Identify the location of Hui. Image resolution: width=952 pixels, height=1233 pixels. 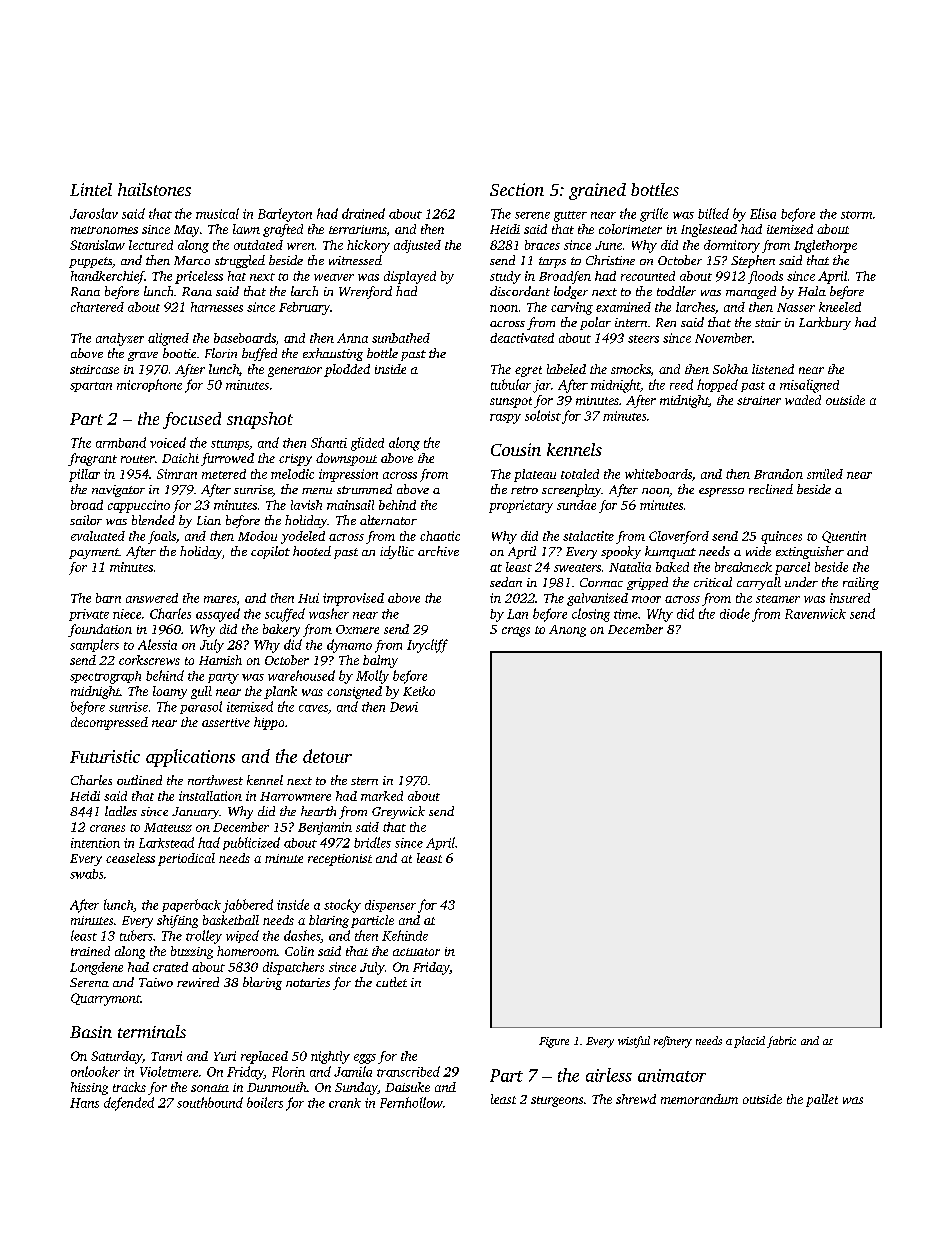
(308, 598).
